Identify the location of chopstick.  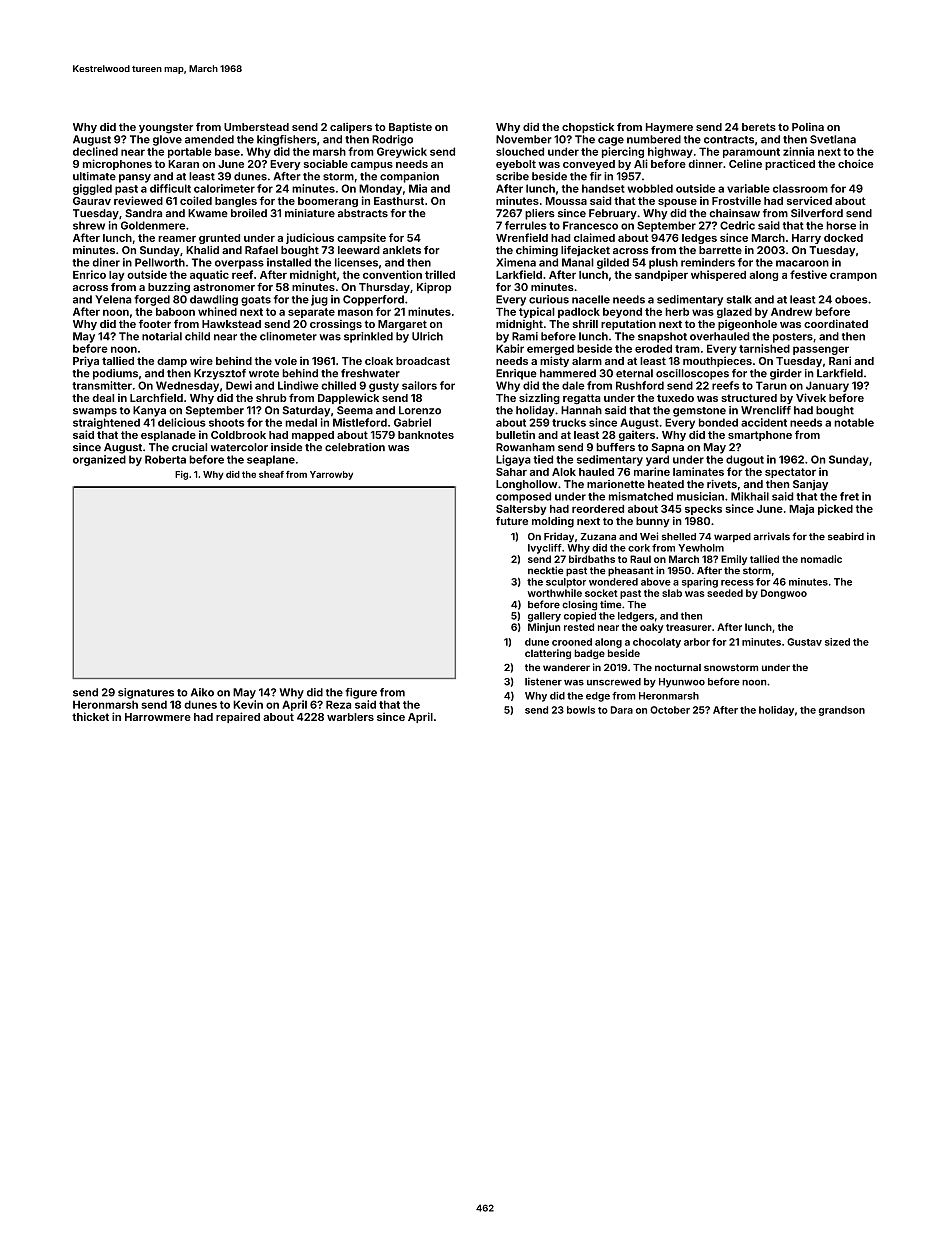
(588, 127).
